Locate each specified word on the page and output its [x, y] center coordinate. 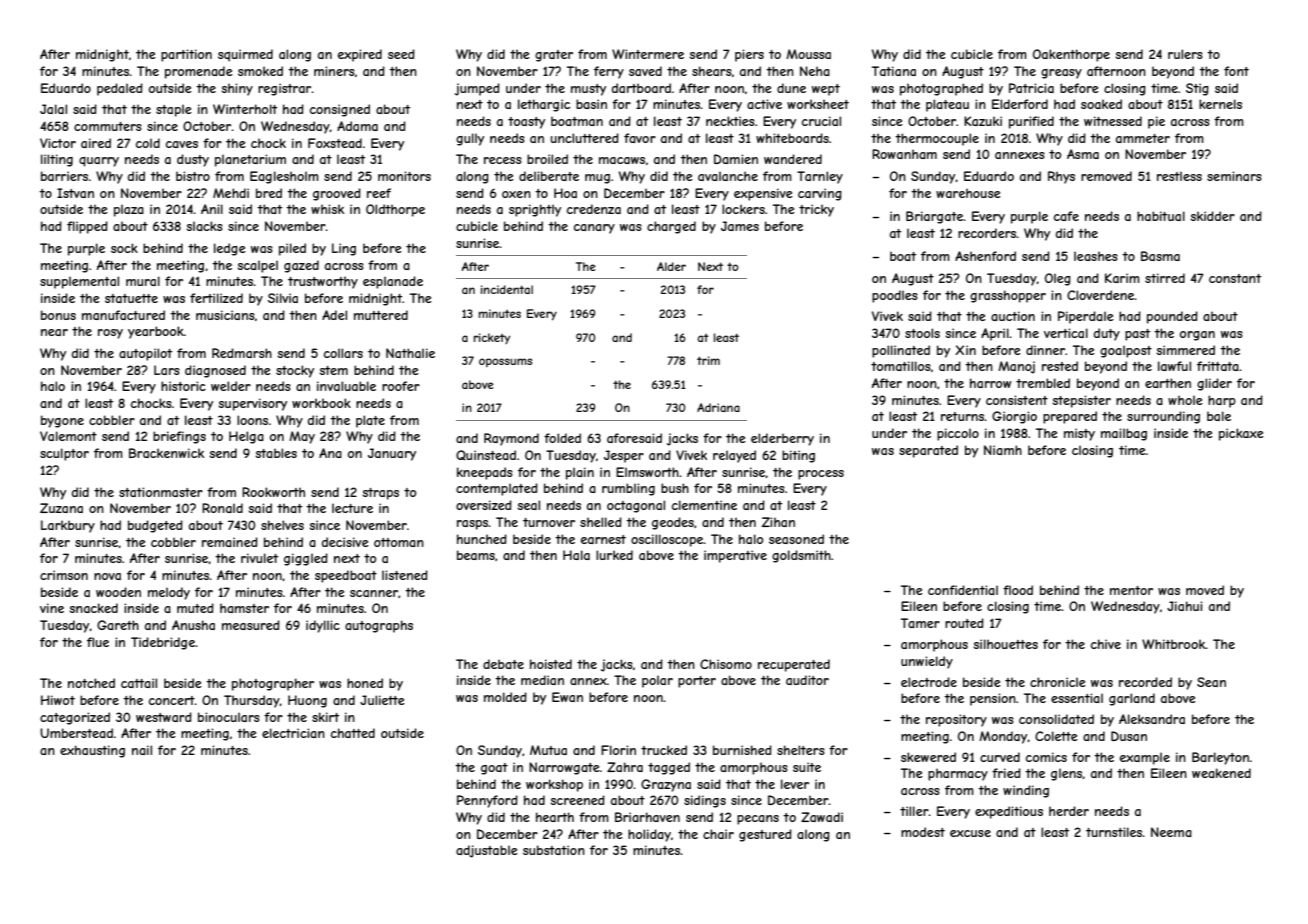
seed [401, 54]
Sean [1211, 682]
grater [554, 56]
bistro [193, 176]
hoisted [551, 664]
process [821, 475]
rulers [1185, 54]
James [740, 226]
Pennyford [487, 801]
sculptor [64, 454]
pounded [1172, 317]
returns [963, 416]
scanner [374, 593]
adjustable [487, 851]
